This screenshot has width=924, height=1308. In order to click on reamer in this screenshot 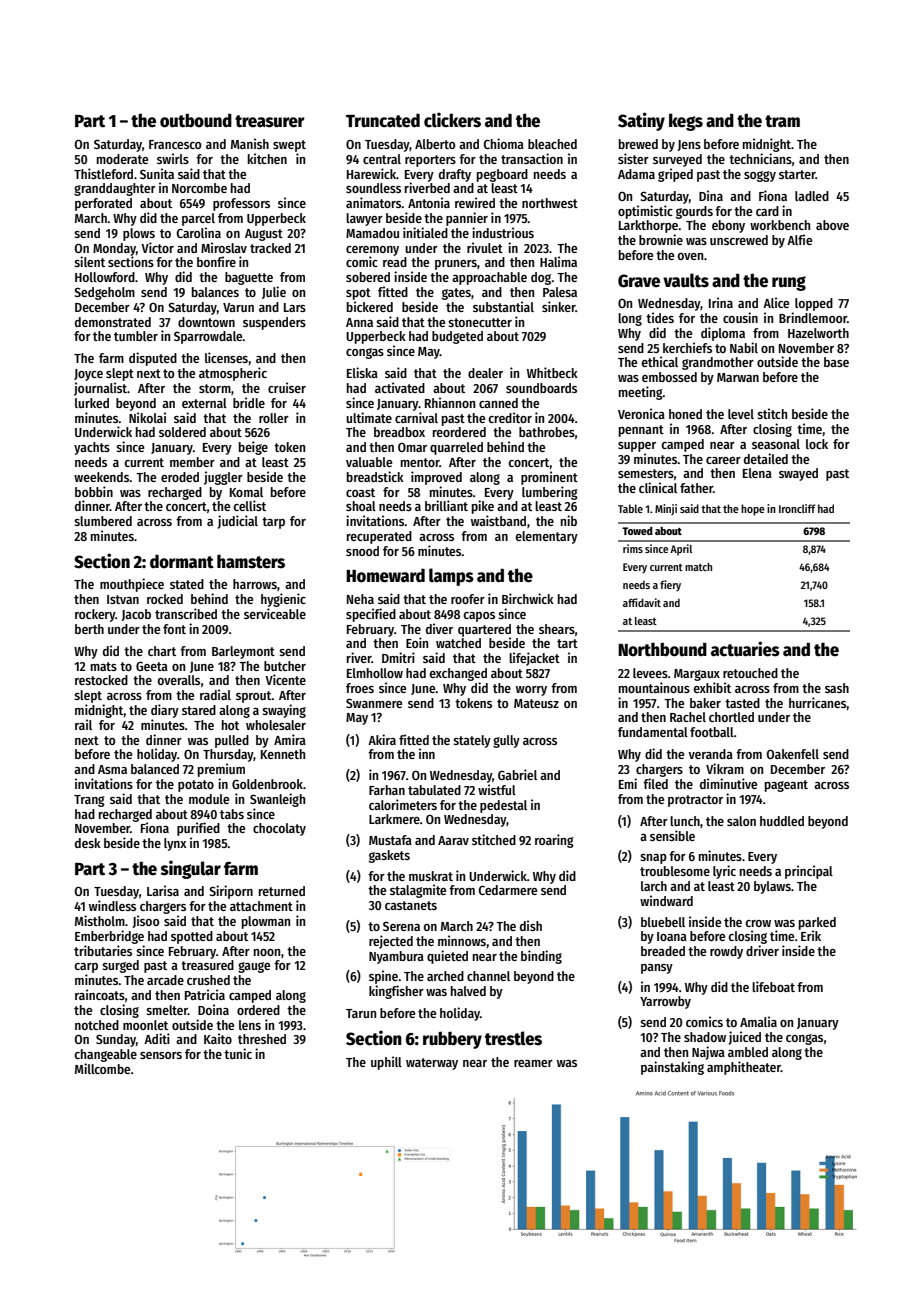, I will do `click(533, 1063)`.
